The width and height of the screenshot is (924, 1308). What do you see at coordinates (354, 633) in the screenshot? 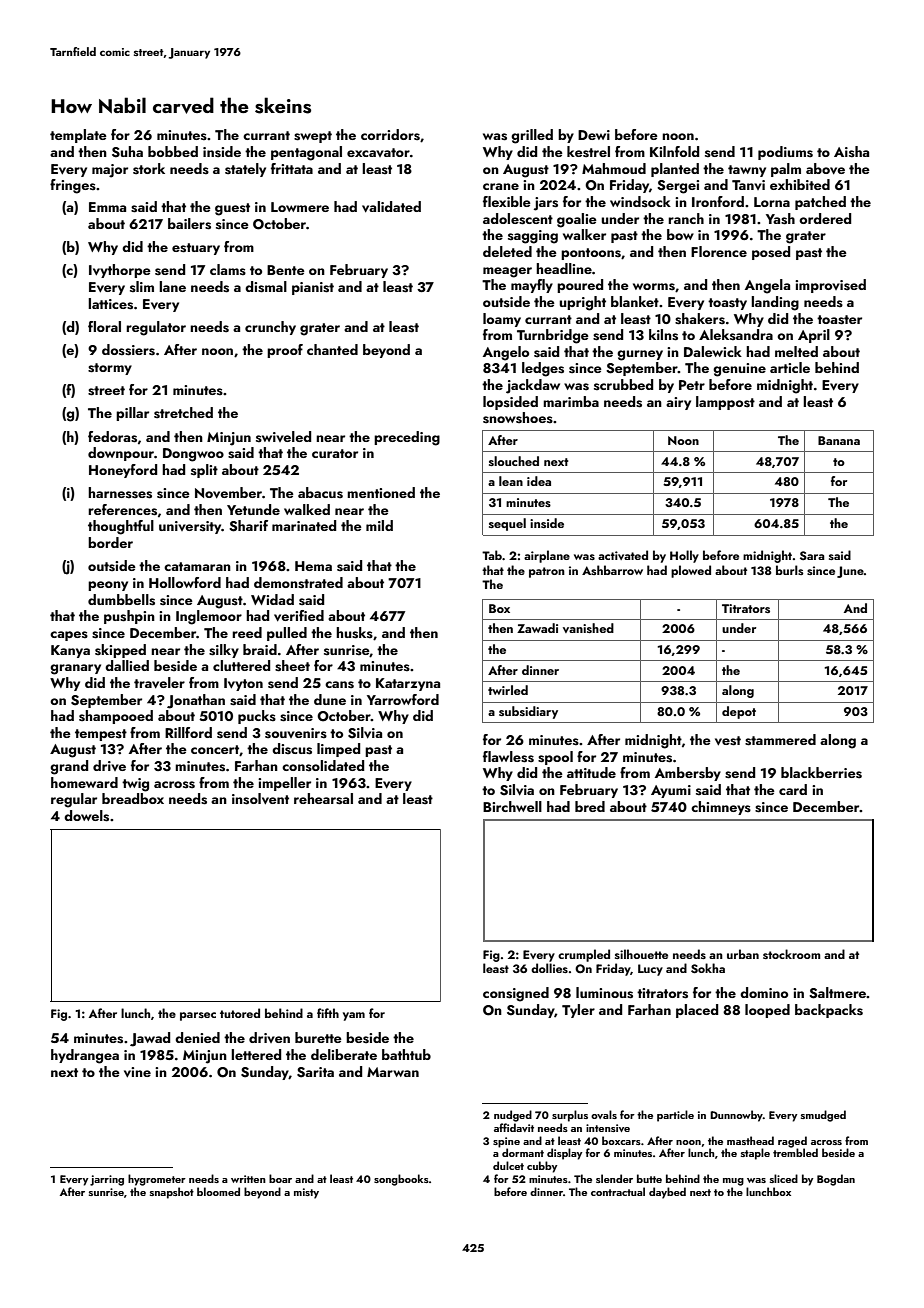
I see `husks` at bounding box center [354, 633].
